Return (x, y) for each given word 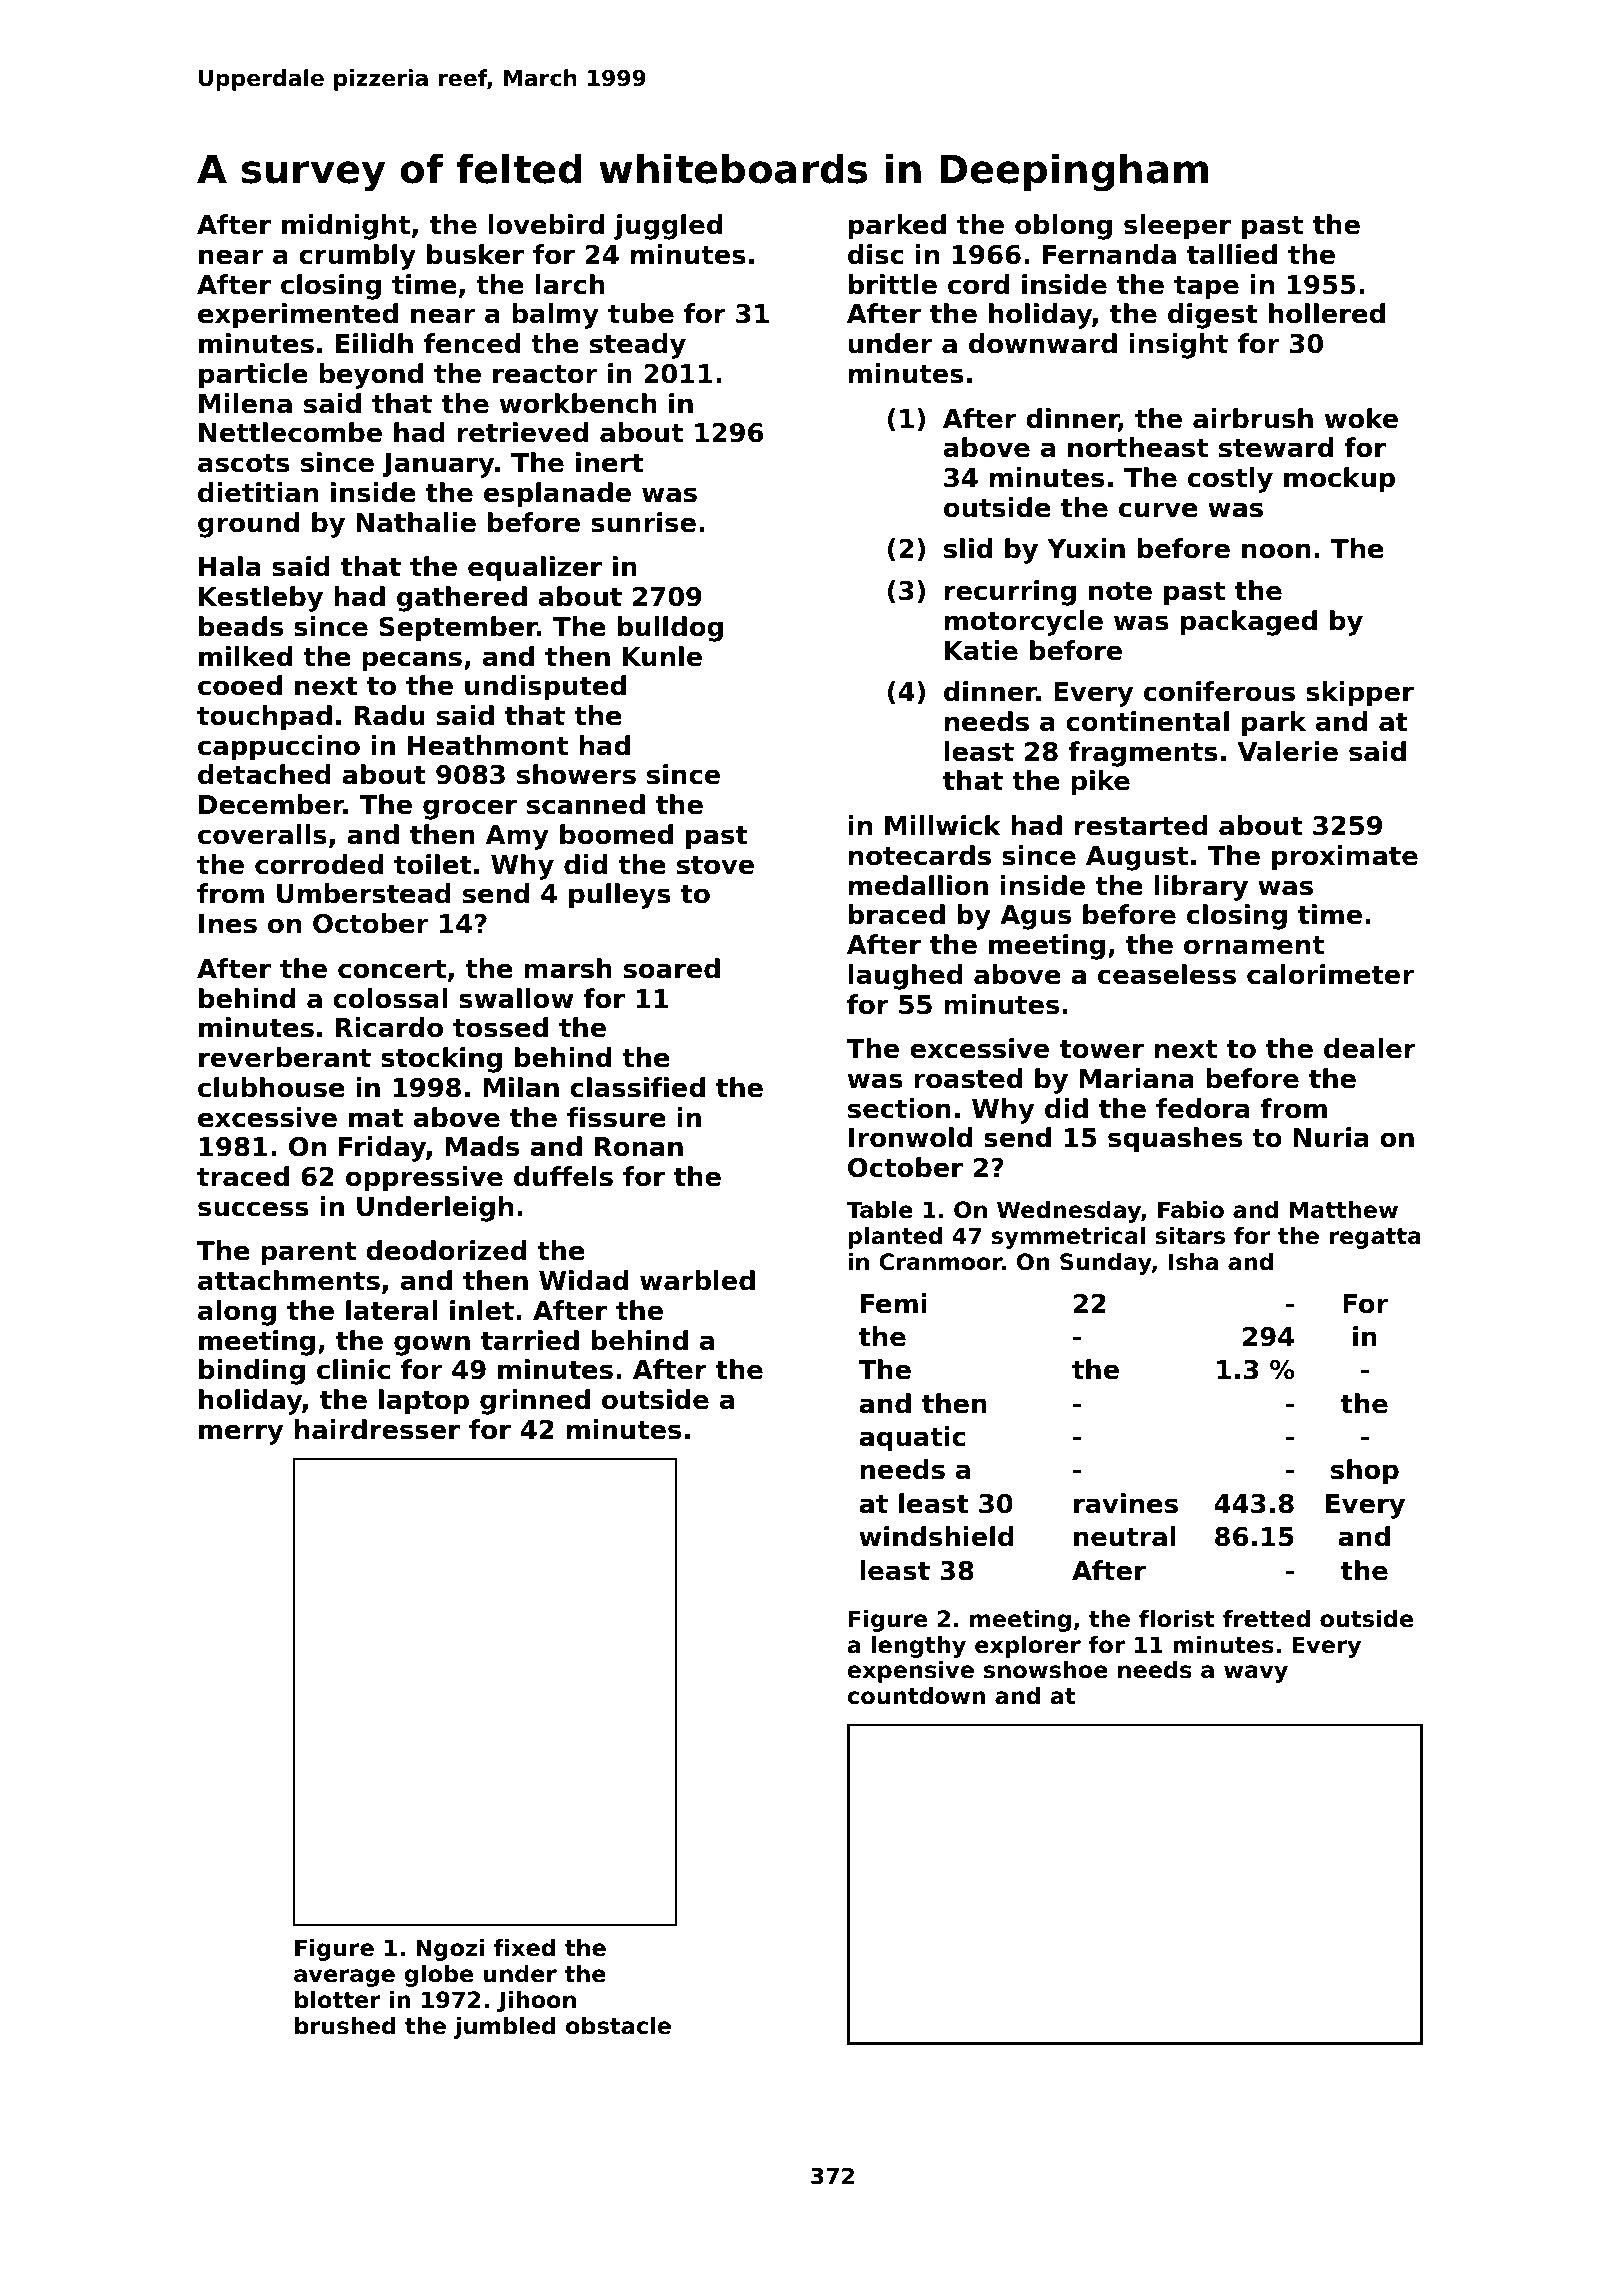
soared (672, 968)
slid (968, 548)
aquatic (912, 1439)
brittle (893, 284)
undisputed (545, 688)
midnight (346, 227)
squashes (1175, 1140)
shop (1365, 1472)
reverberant (285, 1057)
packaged (1249, 623)
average (344, 1978)
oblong (1063, 227)
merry (241, 1434)
